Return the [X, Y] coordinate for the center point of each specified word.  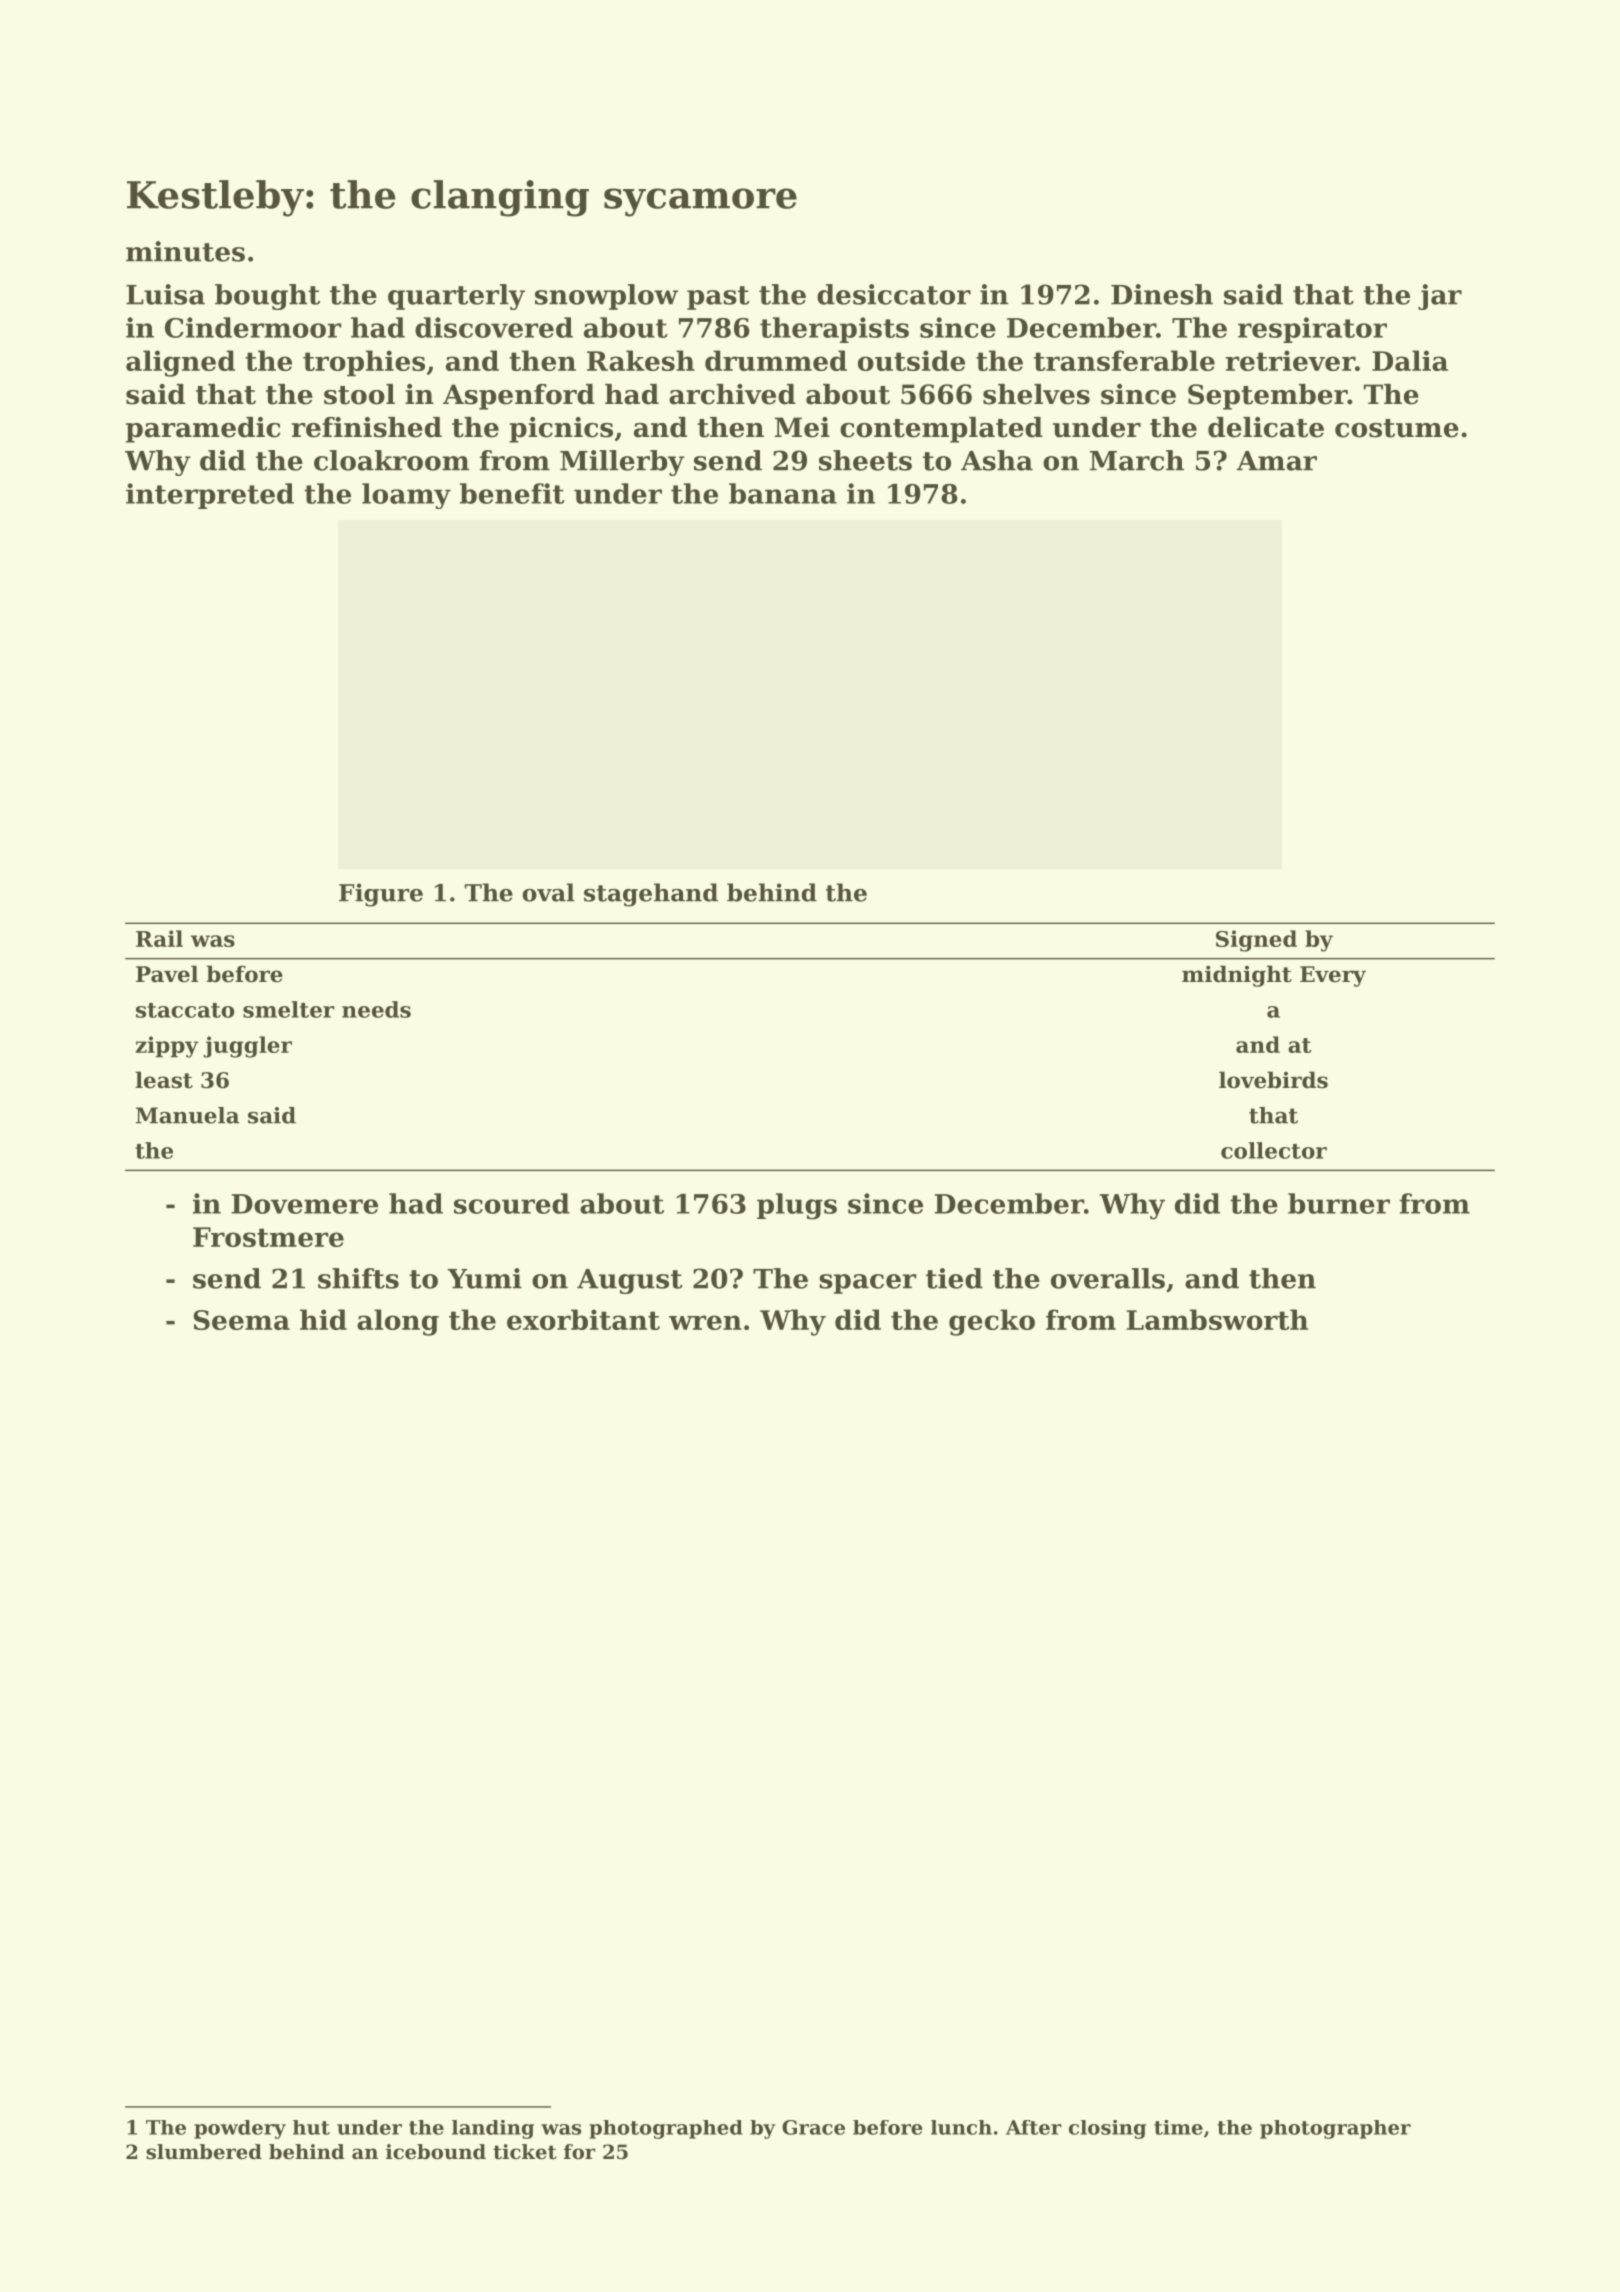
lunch [961, 2127]
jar [1440, 297]
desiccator [894, 294]
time [1178, 2127]
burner [1339, 1203]
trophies [364, 363]
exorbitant [583, 1319]
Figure [381, 895]
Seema [242, 1320]
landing [493, 2129]
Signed [1256, 941]
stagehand [651, 895]
